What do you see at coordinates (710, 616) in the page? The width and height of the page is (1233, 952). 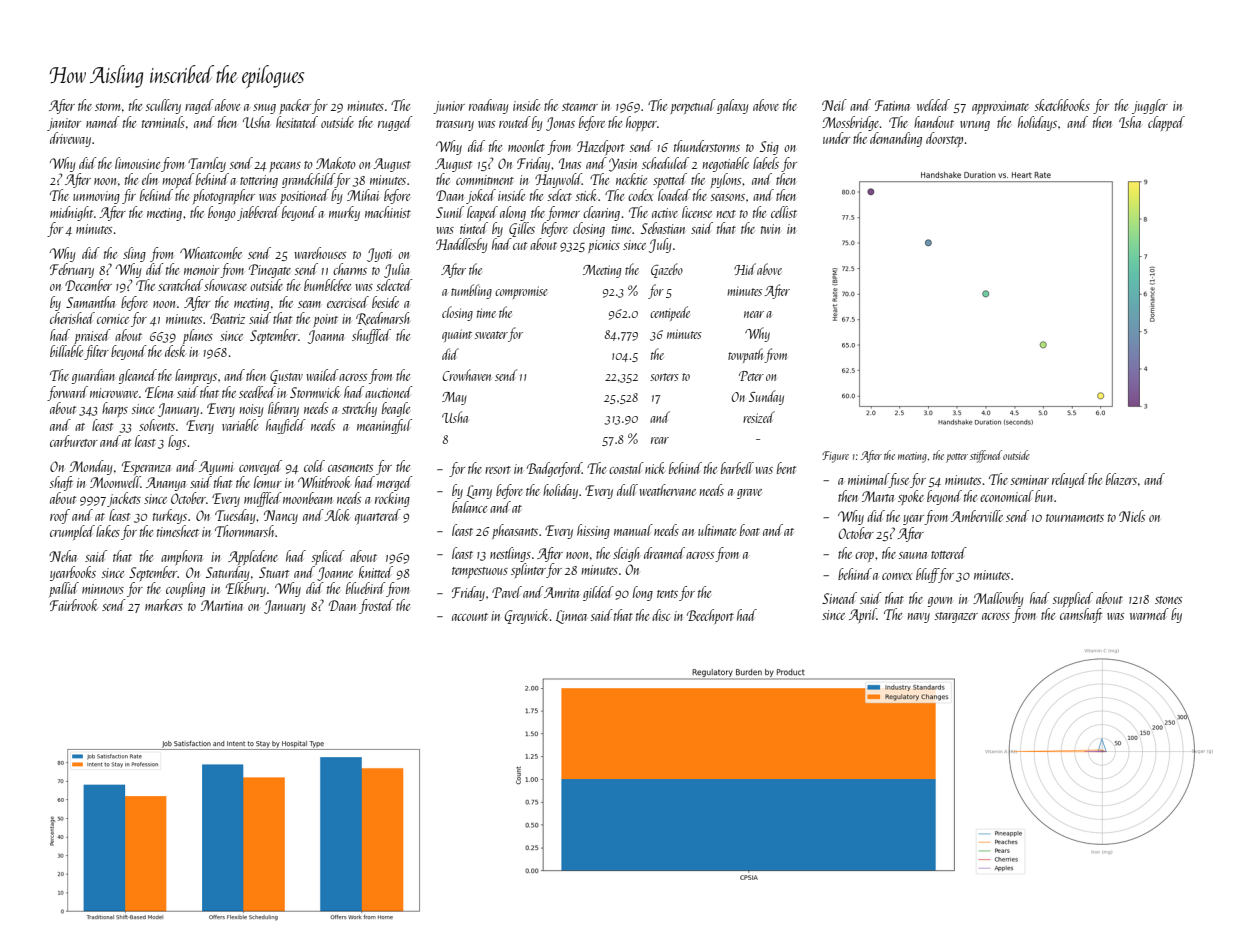 I see `Beechport` at bounding box center [710, 616].
